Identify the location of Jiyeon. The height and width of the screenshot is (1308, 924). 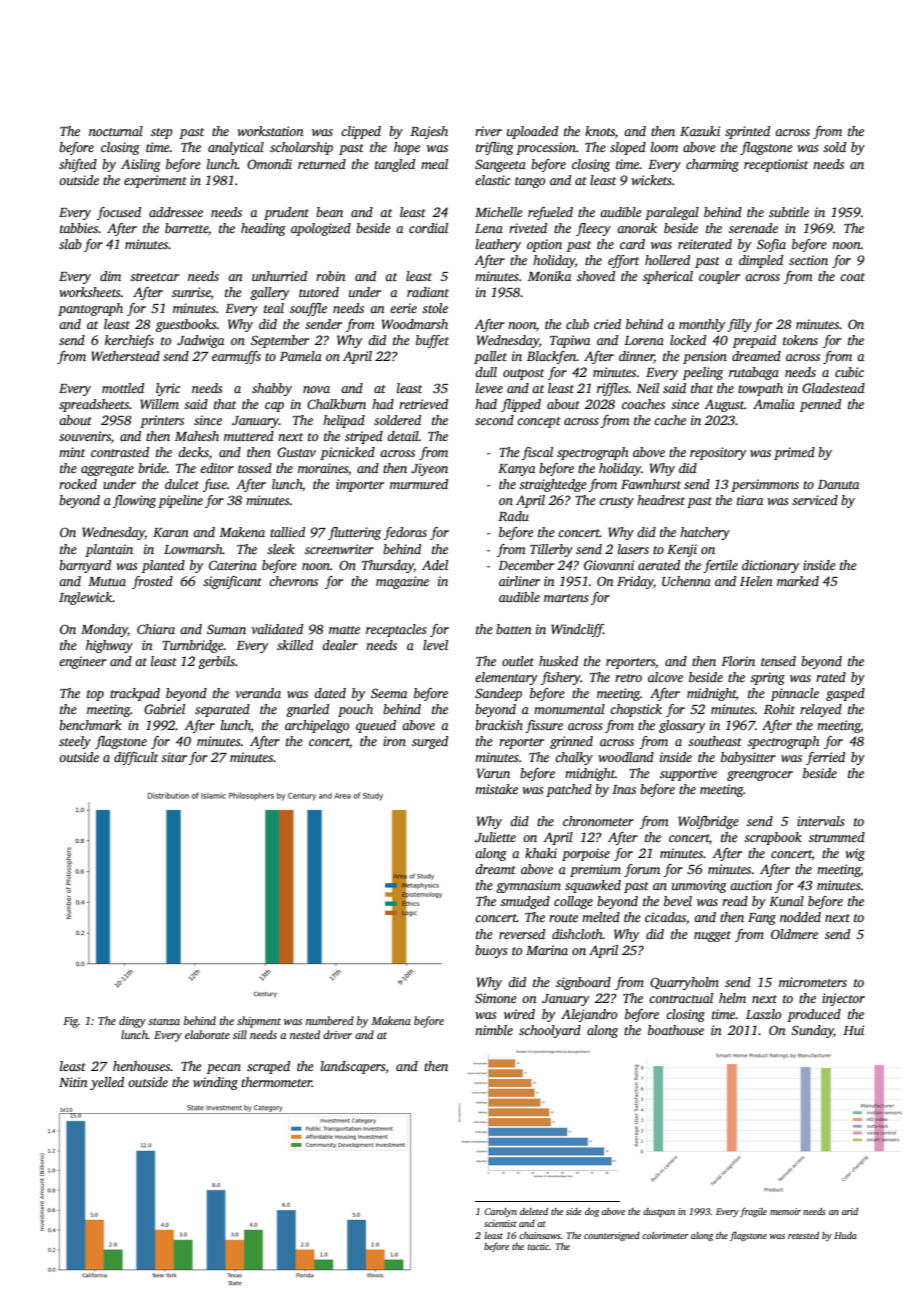
(429, 469).
